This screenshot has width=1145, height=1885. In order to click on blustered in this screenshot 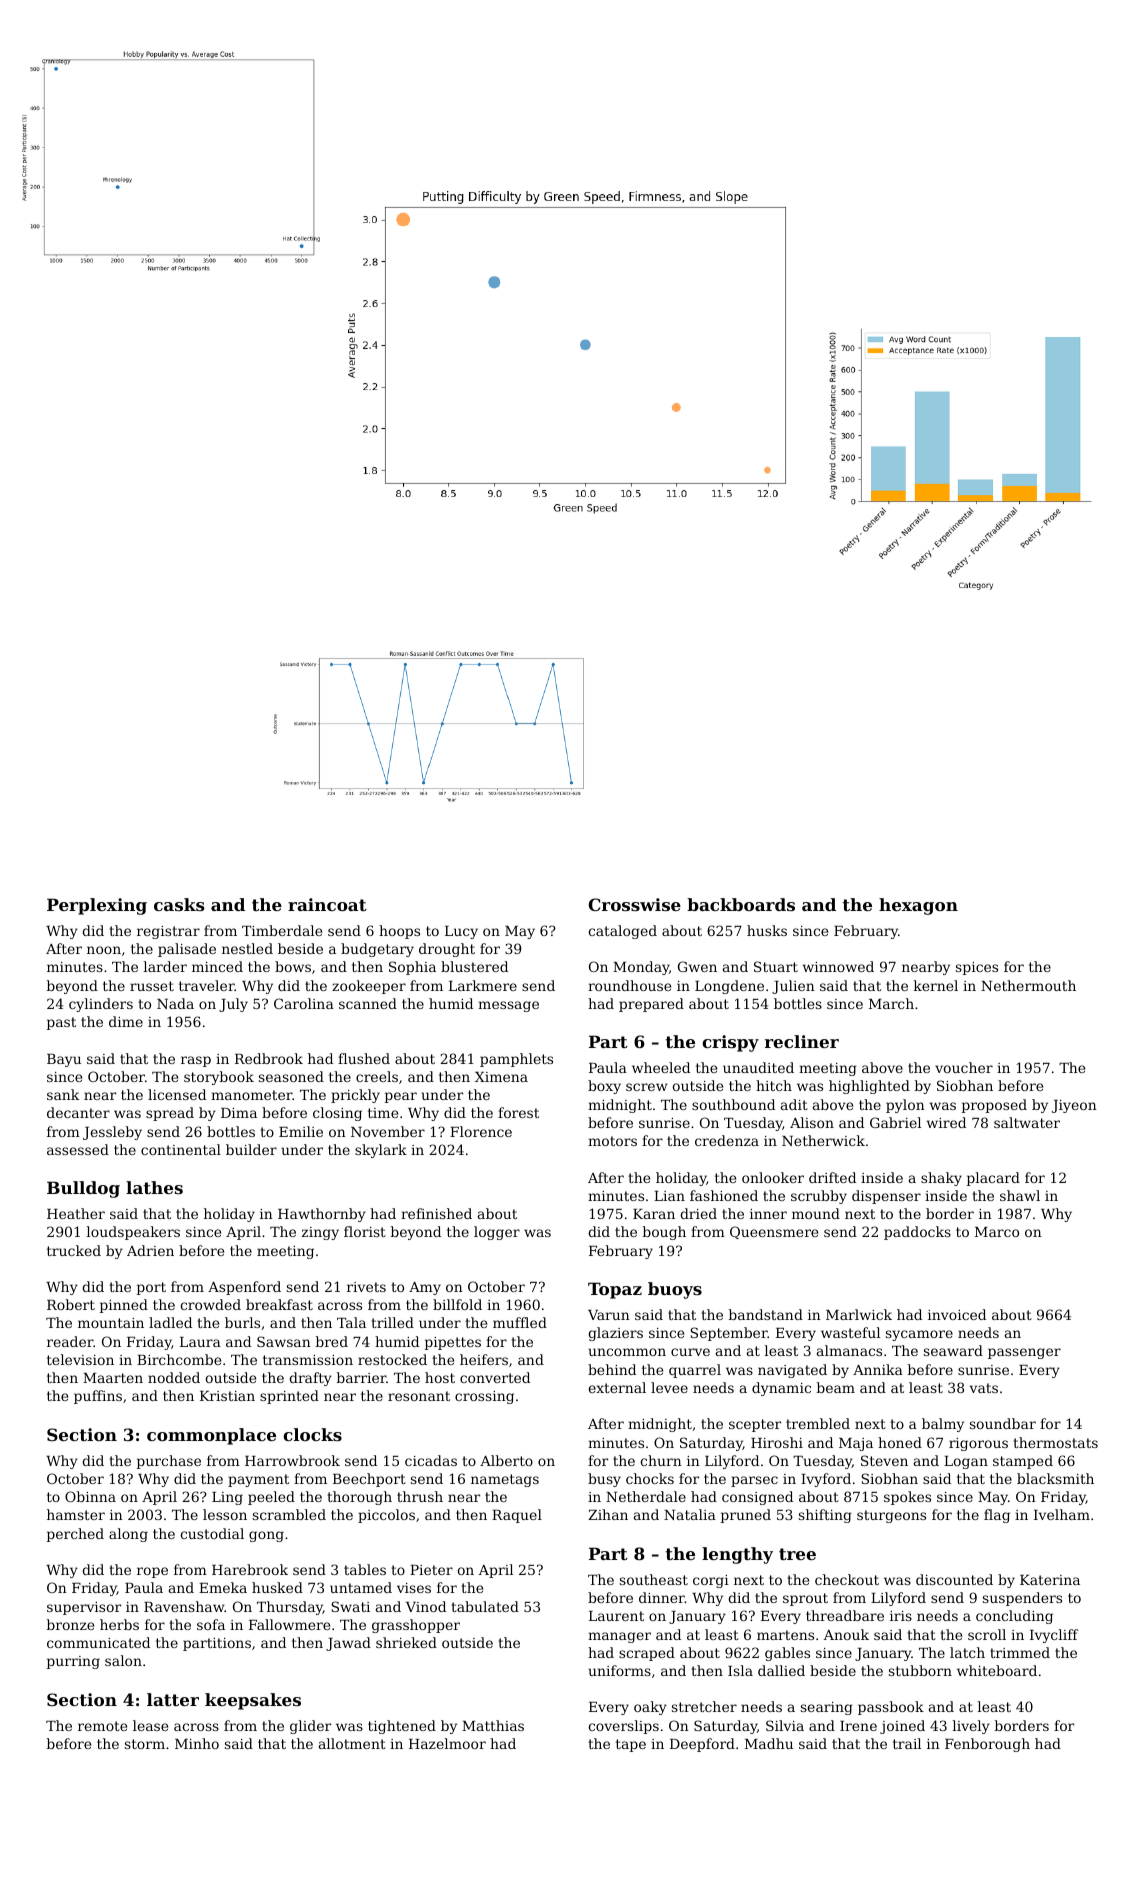, I will do `click(474, 966)`.
